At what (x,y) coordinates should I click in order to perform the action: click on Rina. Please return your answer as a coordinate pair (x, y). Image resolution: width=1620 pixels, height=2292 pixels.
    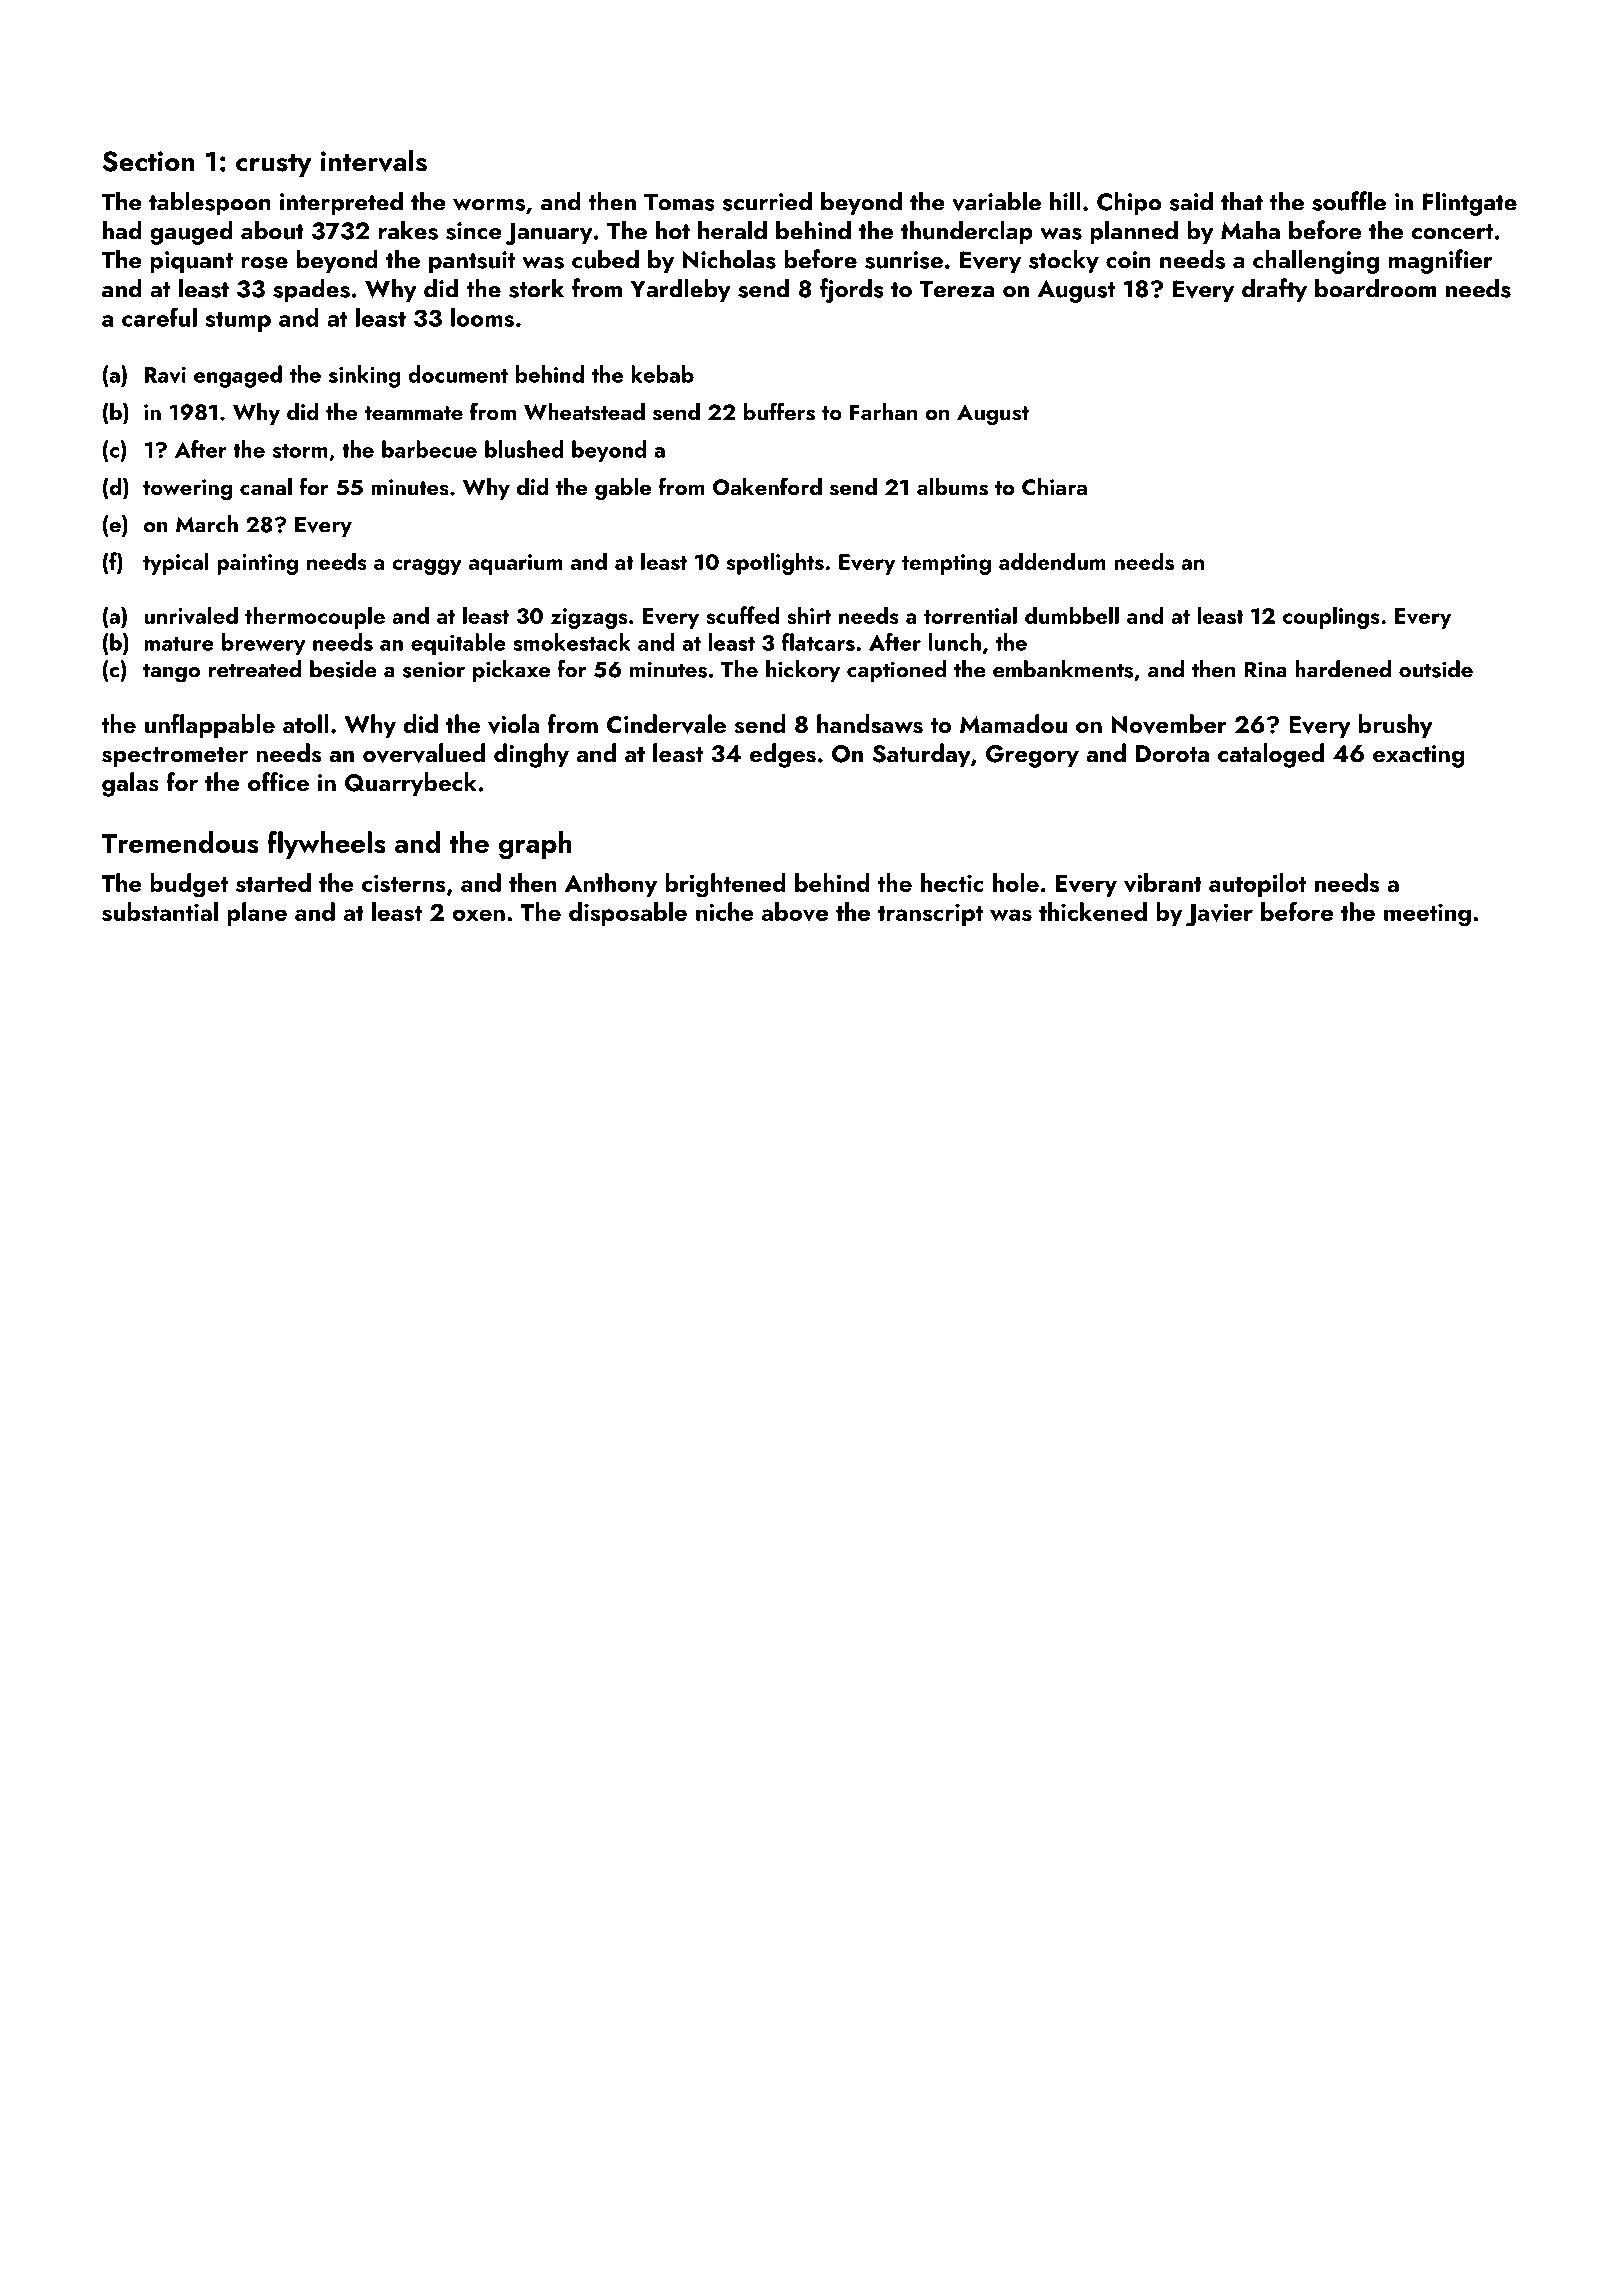
    Looking at the image, I should click on (1265, 669).
